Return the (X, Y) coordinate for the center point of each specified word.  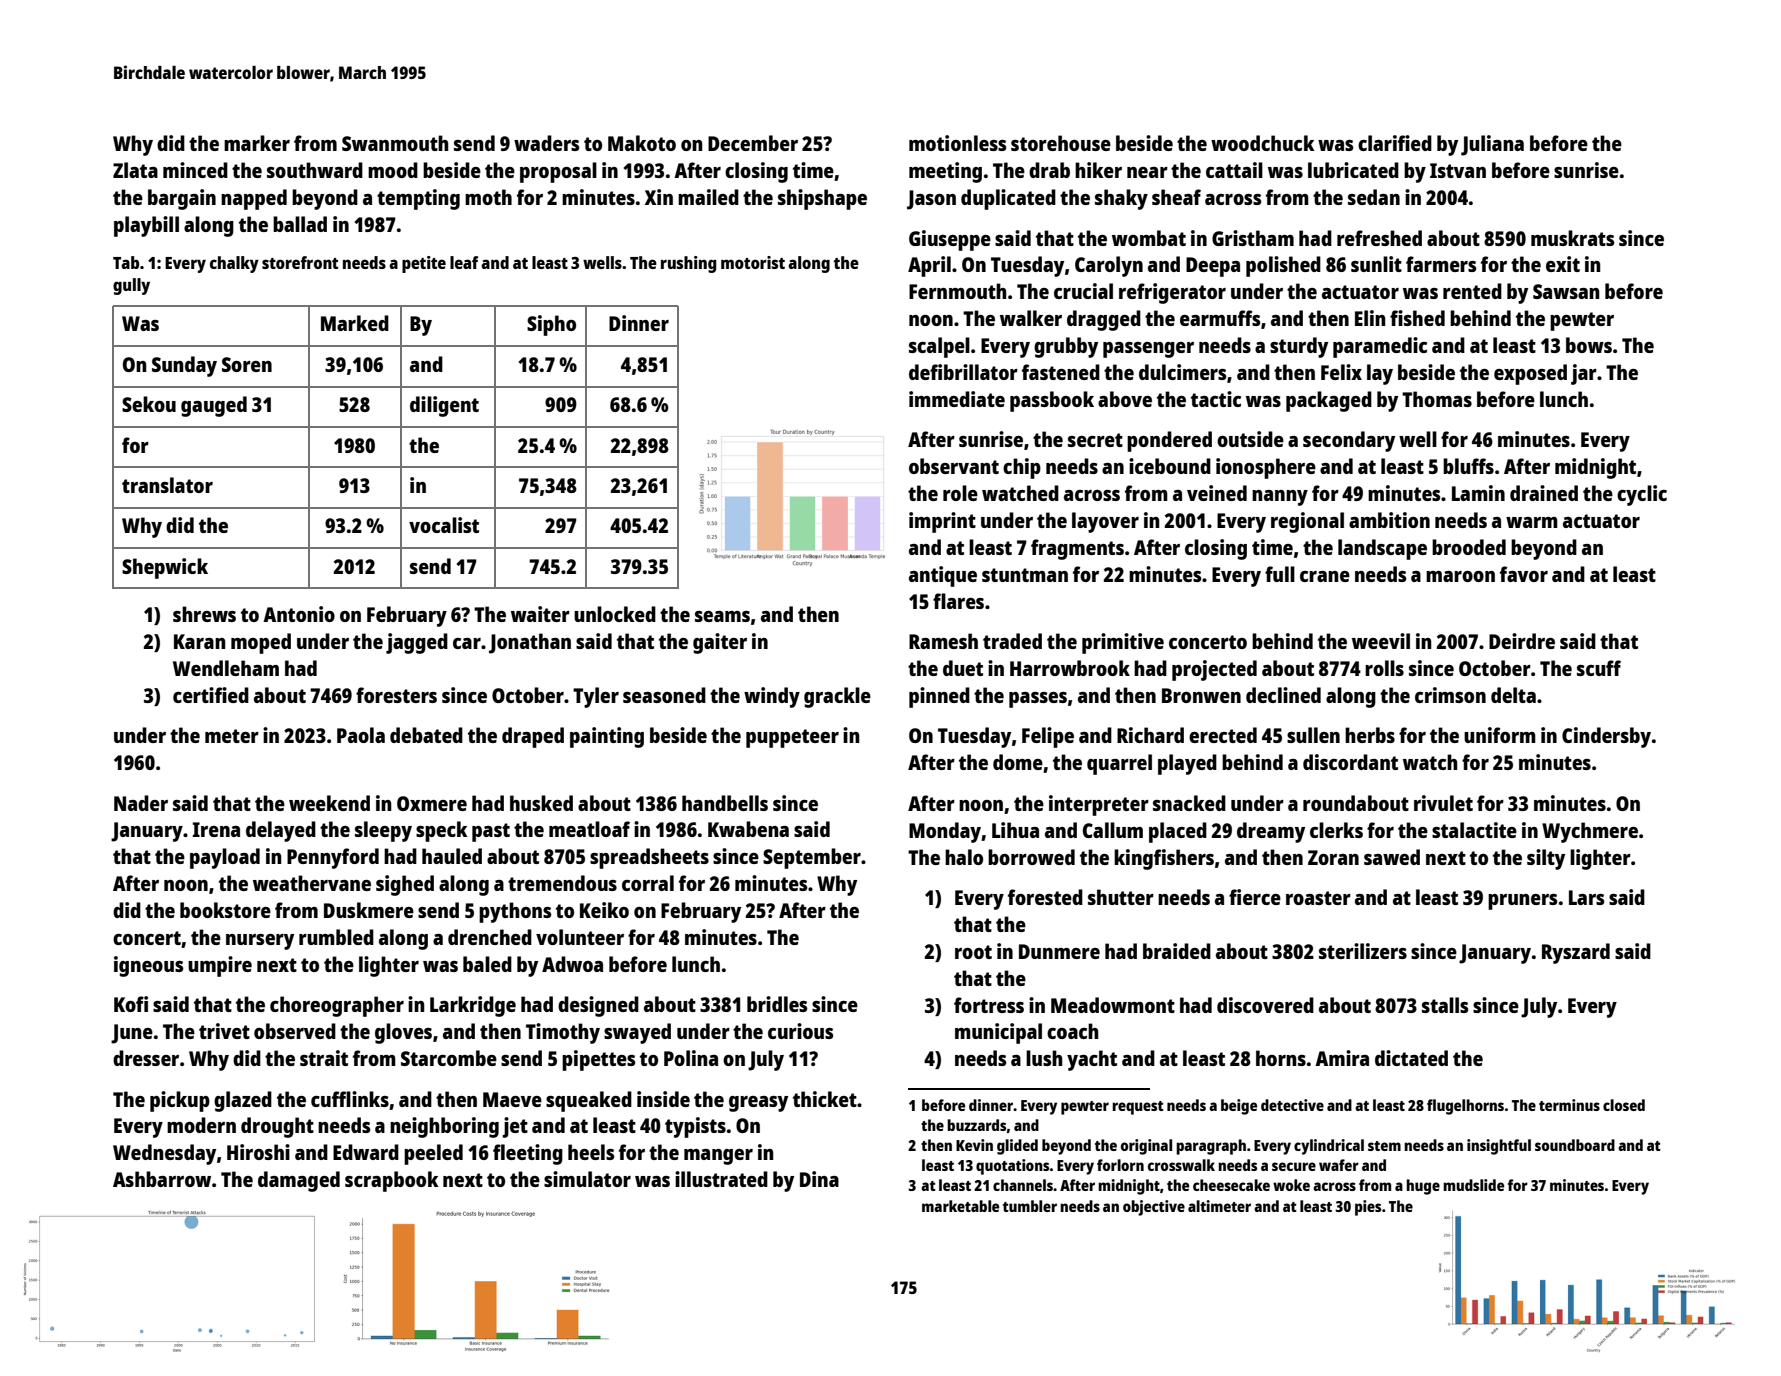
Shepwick (165, 568)
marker (257, 143)
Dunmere (1059, 951)
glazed (243, 1101)
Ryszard (1576, 953)
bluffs (1468, 466)
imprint (942, 522)
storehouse (1061, 143)
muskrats (1573, 238)
